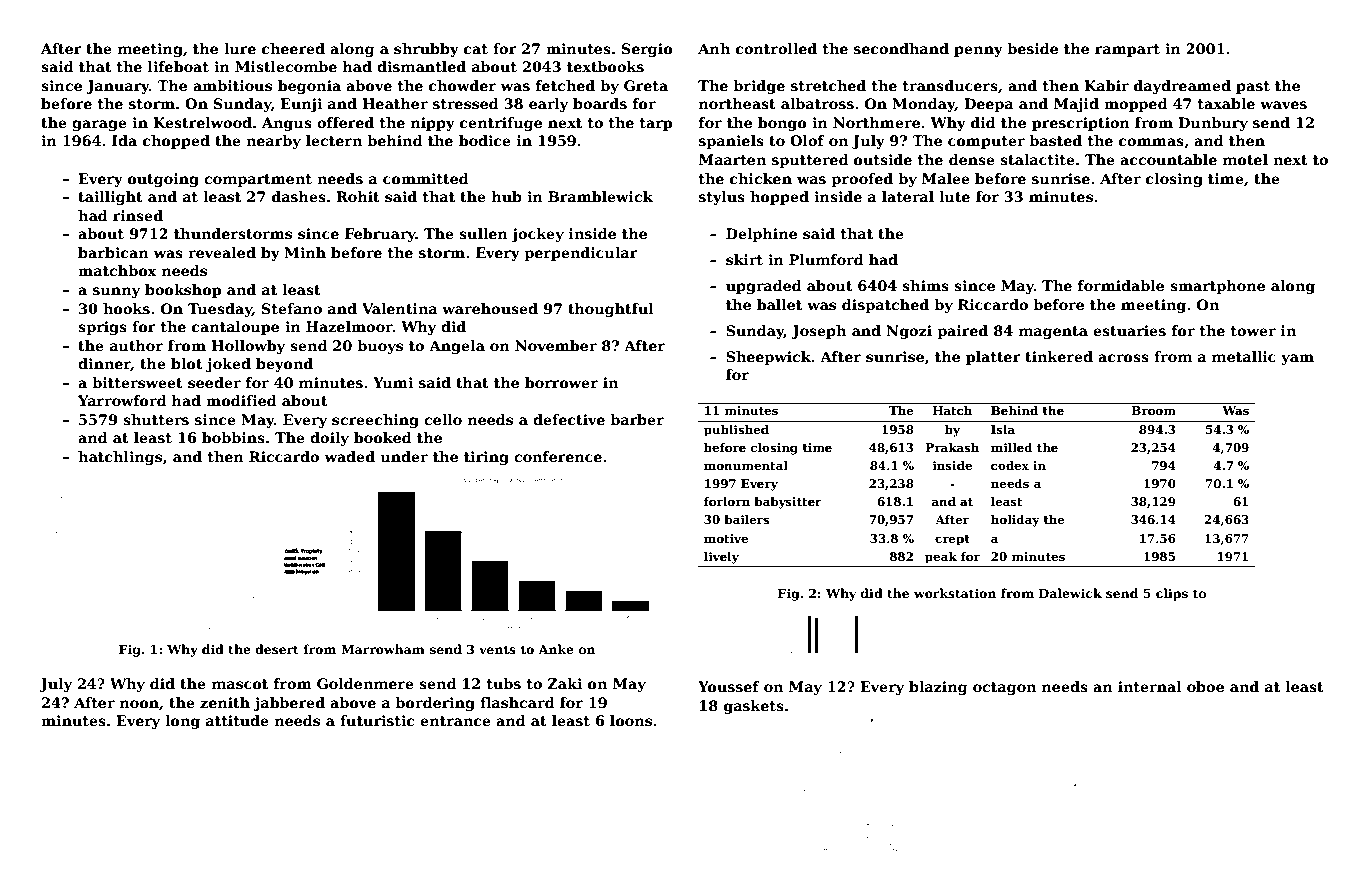  Describe the element at coordinates (605, 66) in the image. I see `textbooks` at that location.
